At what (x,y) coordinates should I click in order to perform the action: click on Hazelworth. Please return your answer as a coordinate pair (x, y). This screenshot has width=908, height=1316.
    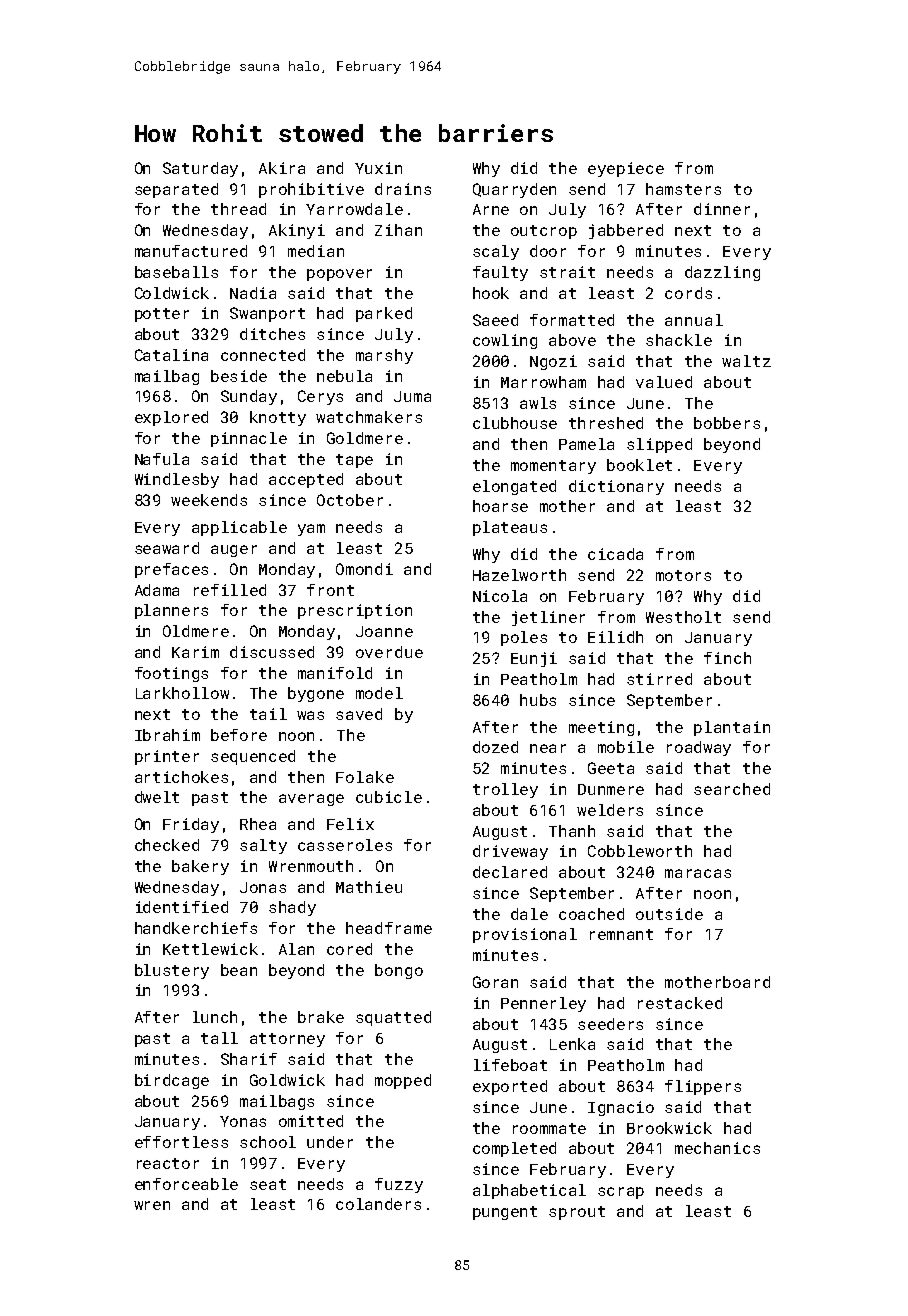
    Looking at the image, I should click on (519, 575).
